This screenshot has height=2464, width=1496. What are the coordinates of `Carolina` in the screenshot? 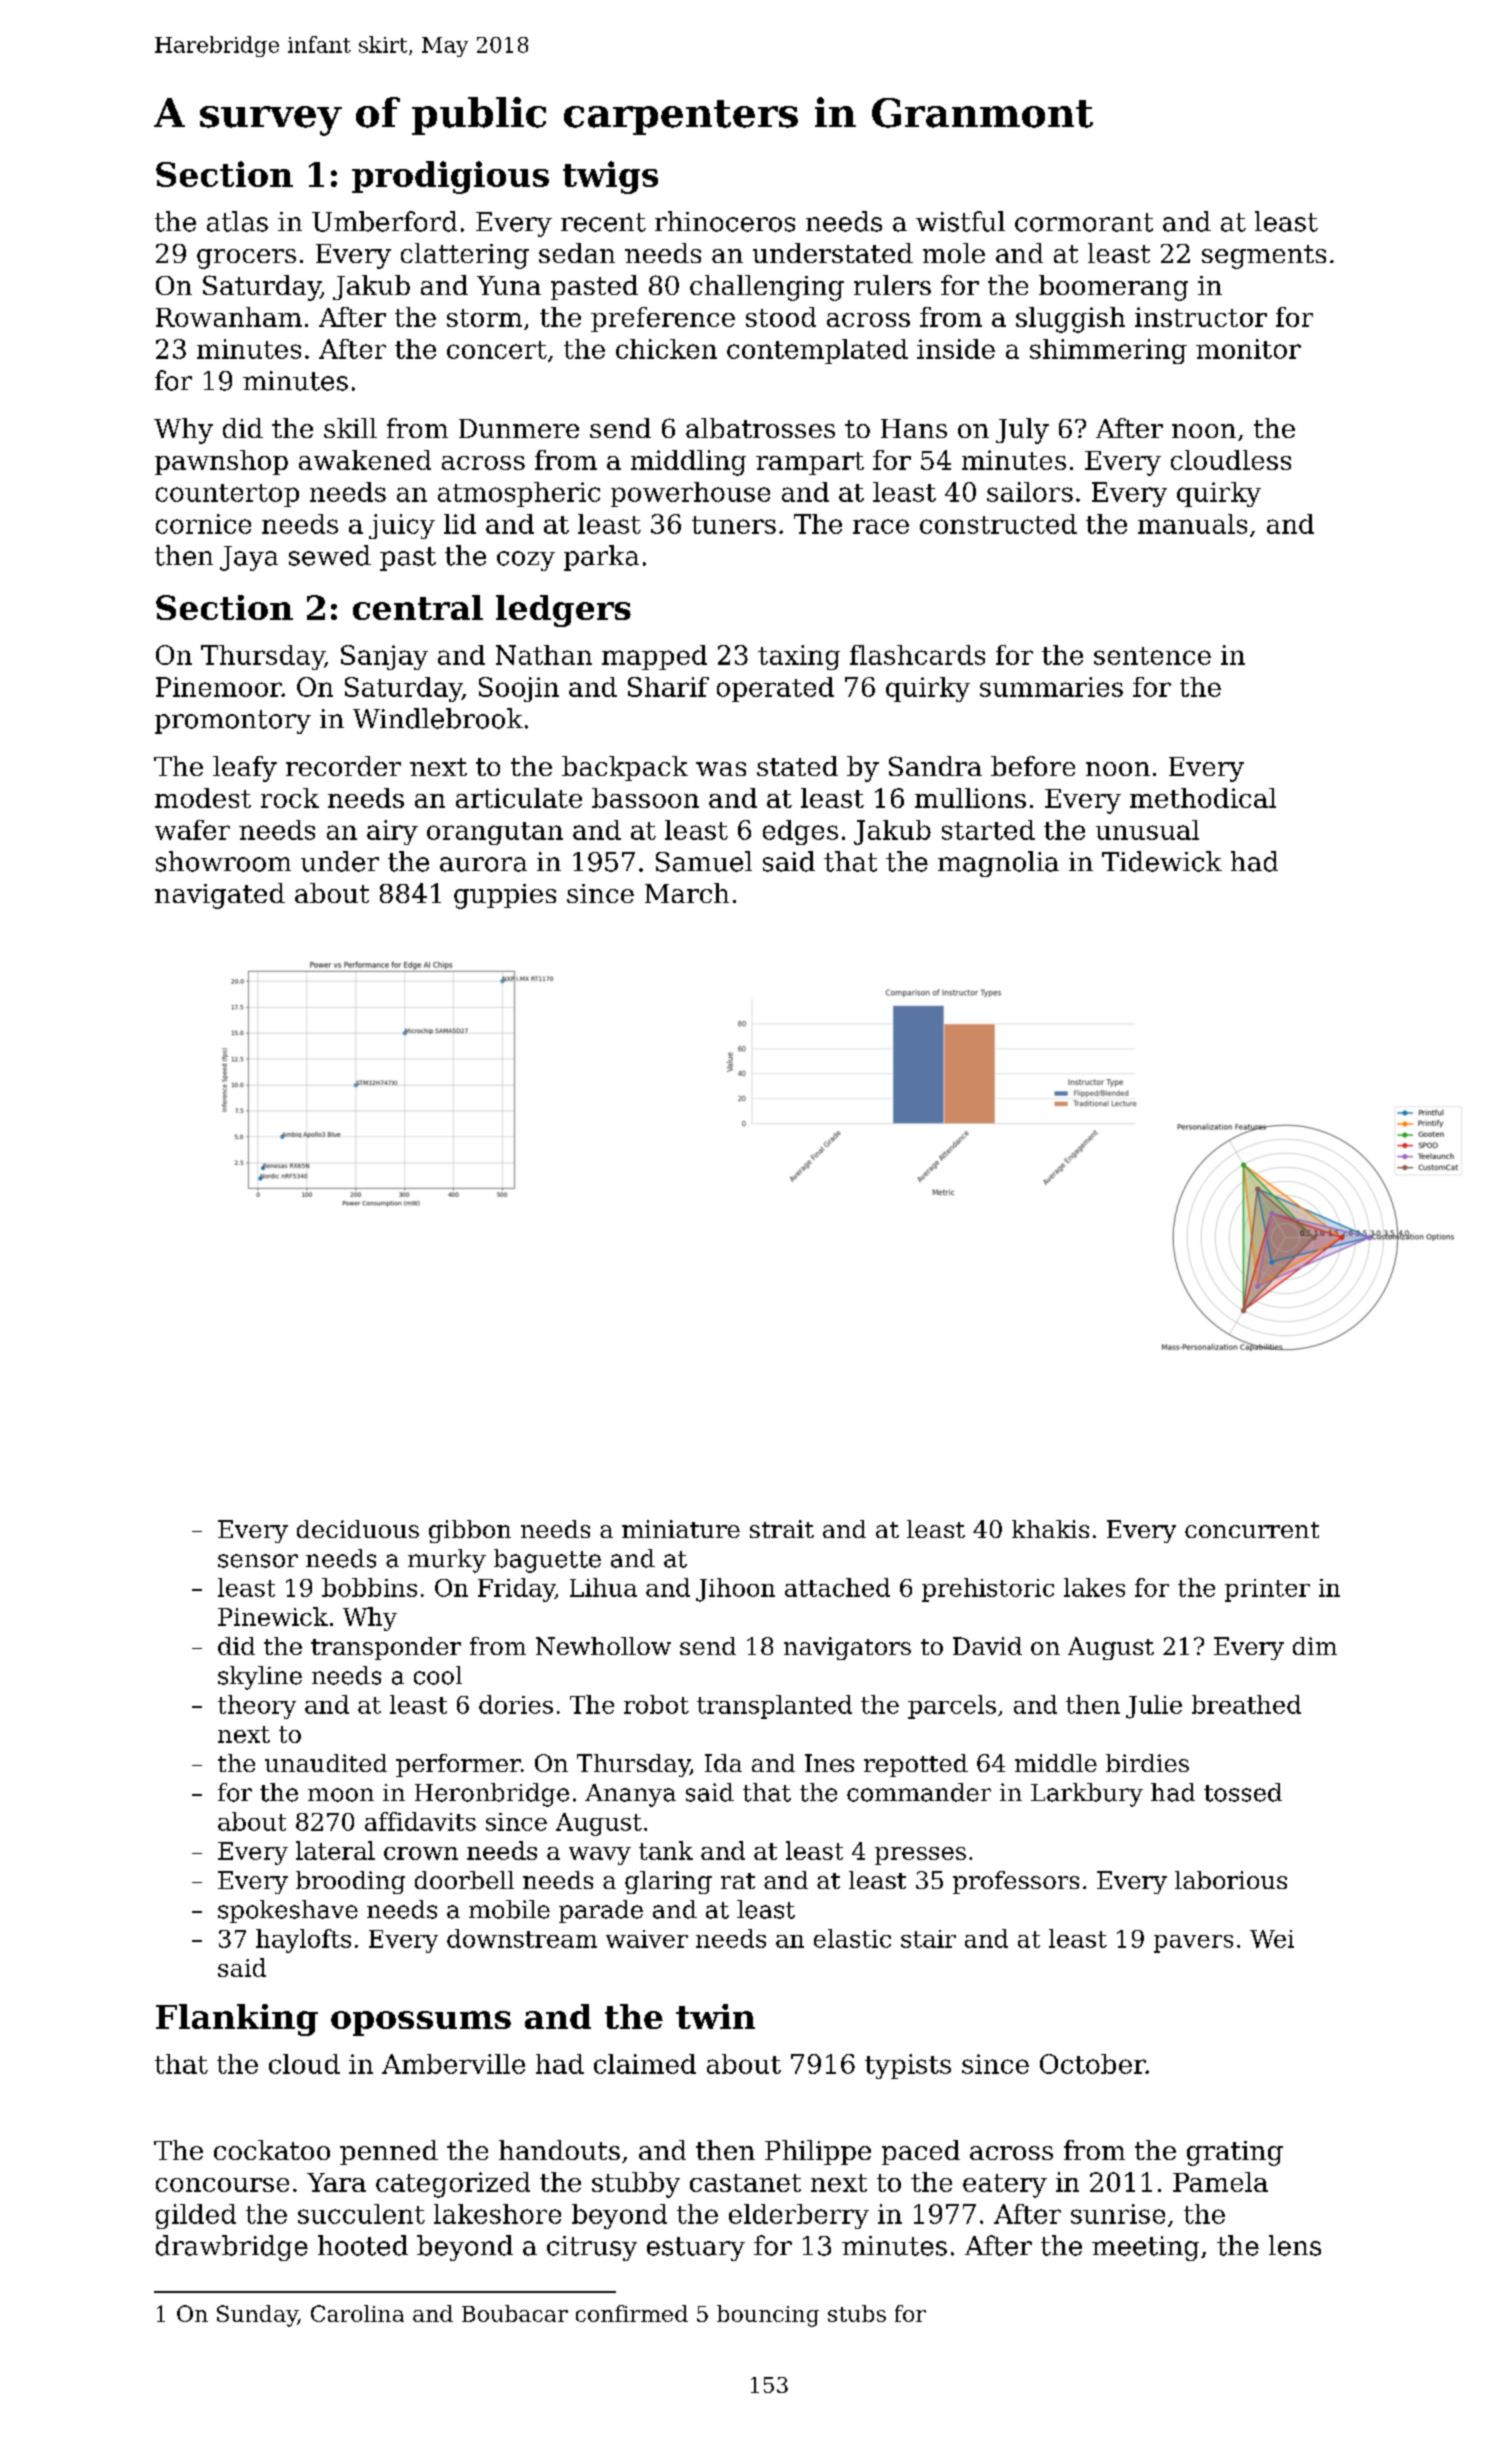 It's located at (357, 2313).
